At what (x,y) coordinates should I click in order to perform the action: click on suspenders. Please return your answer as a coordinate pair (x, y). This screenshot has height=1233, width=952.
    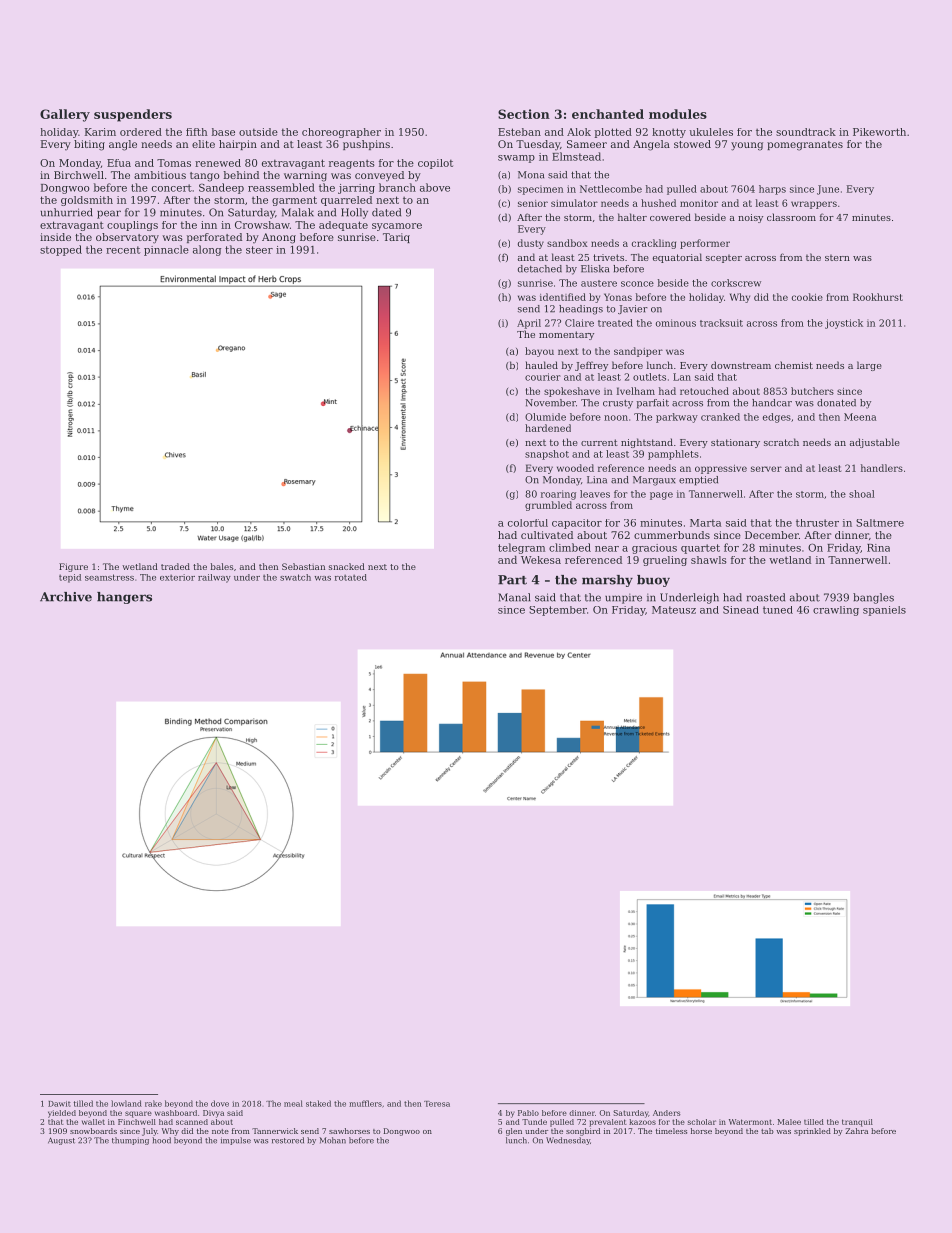
    Looking at the image, I should click on (133, 115).
